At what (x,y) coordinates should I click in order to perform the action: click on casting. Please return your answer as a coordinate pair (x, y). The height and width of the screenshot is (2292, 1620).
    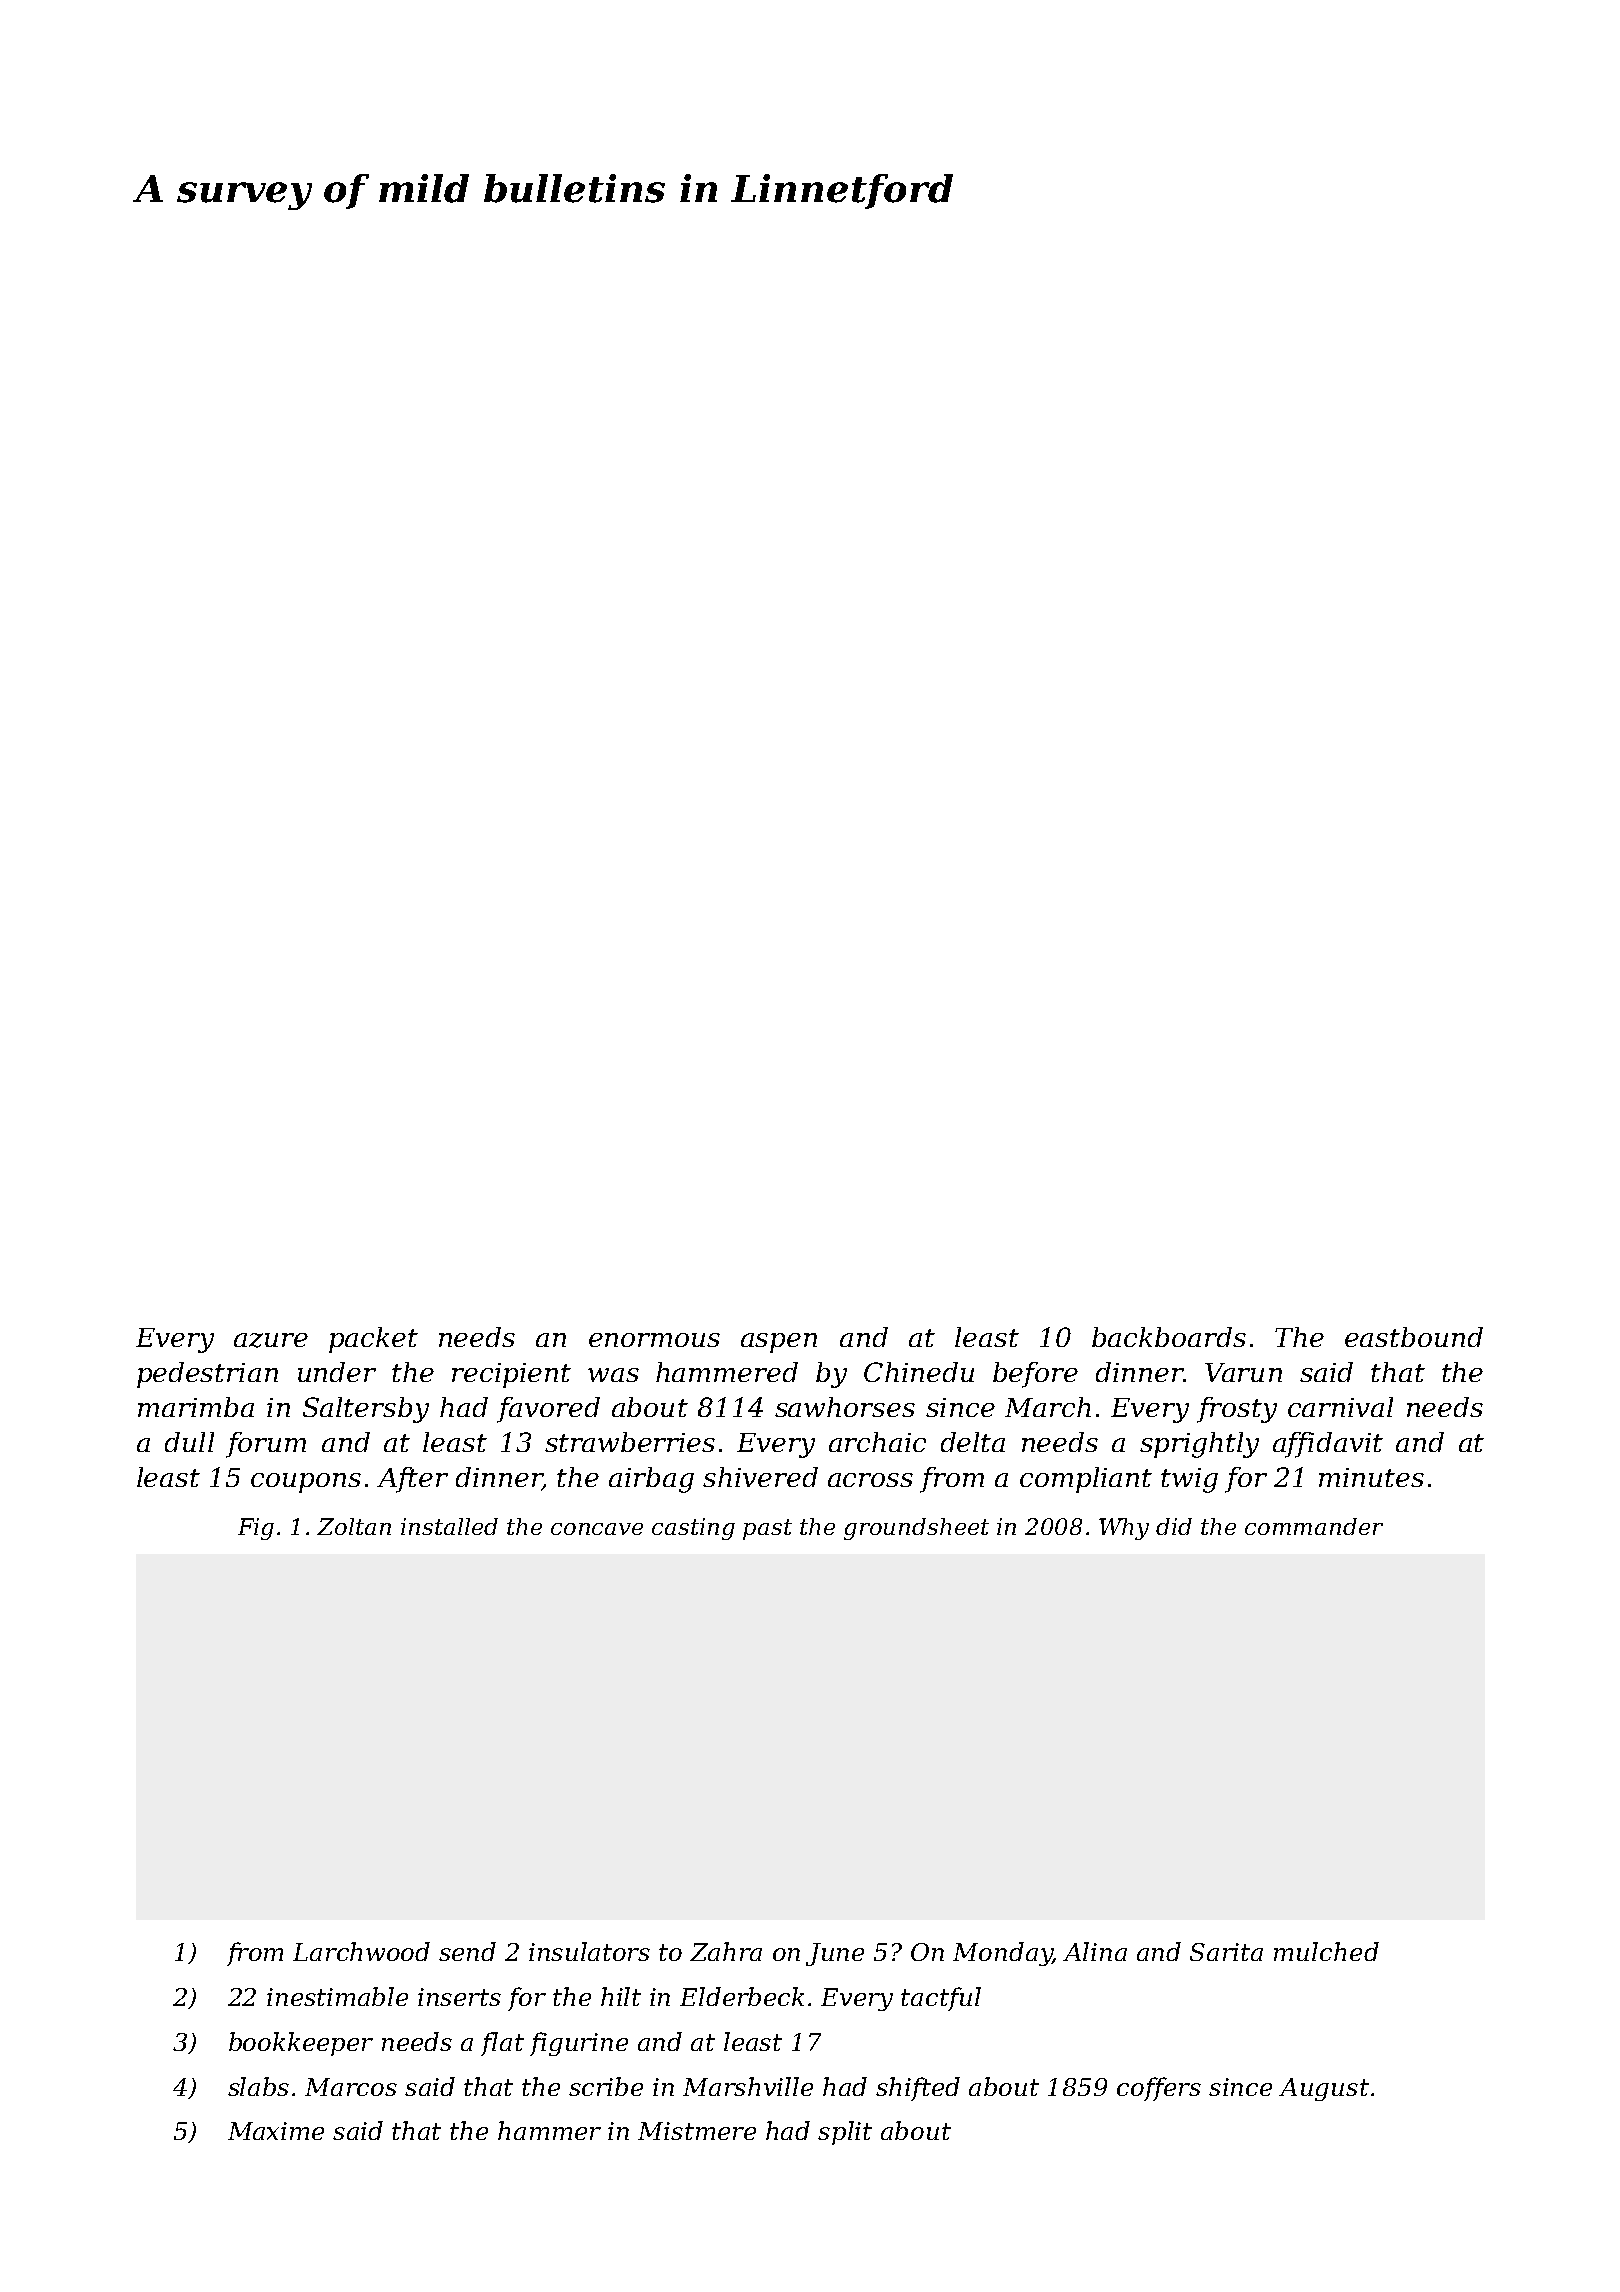
    Looking at the image, I should click on (693, 1529).
